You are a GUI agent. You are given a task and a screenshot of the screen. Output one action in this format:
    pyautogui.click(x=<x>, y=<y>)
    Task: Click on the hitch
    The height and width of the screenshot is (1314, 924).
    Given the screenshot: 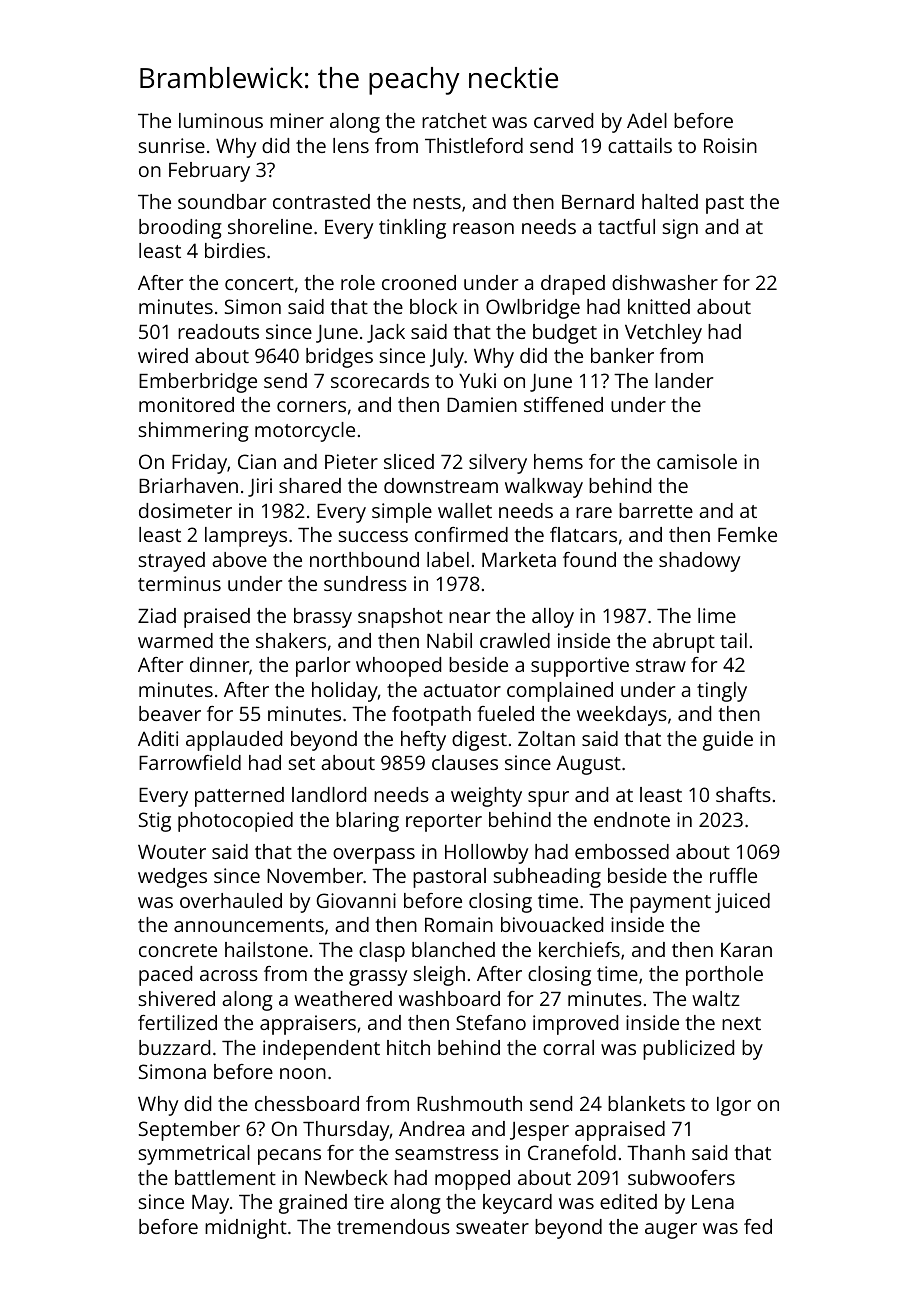 What is the action you would take?
    pyautogui.click(x=408, y=1047)
